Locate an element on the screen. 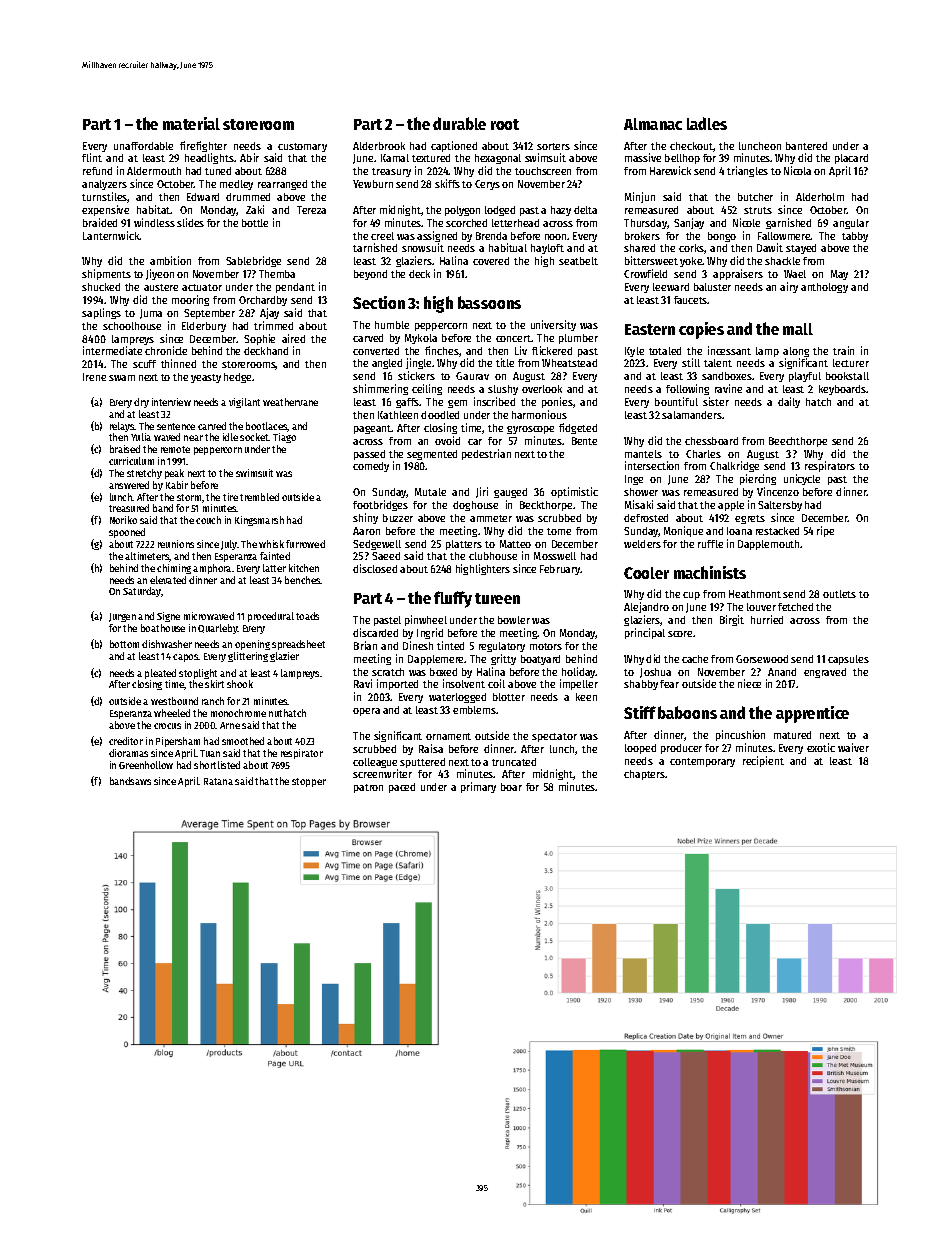 Image resolution: width=952 pixels, height=1233 pixels. tuned is located at coordinates (218, 171).
